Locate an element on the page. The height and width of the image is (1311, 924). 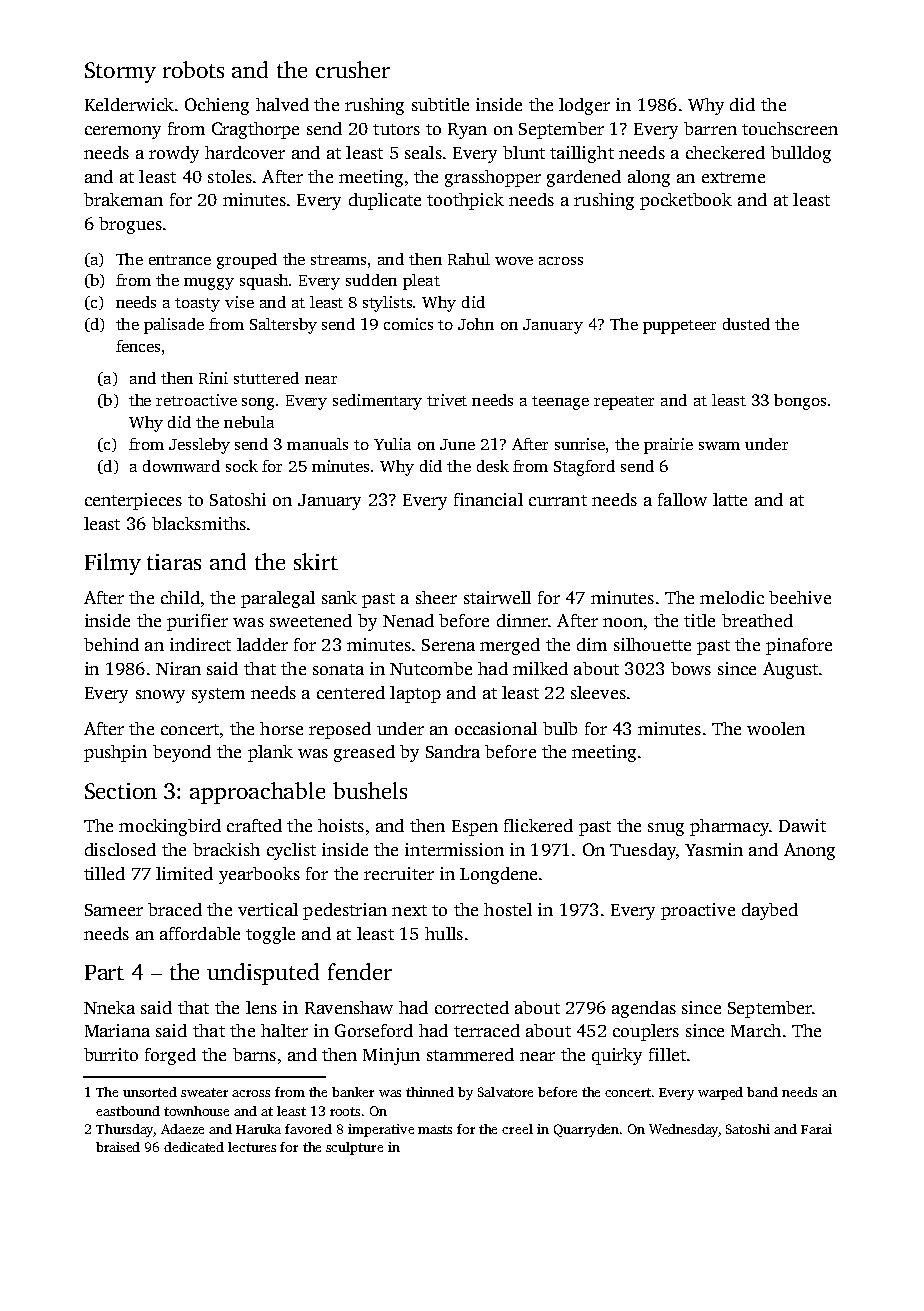
tutors is located at coordinates (396, 129).
